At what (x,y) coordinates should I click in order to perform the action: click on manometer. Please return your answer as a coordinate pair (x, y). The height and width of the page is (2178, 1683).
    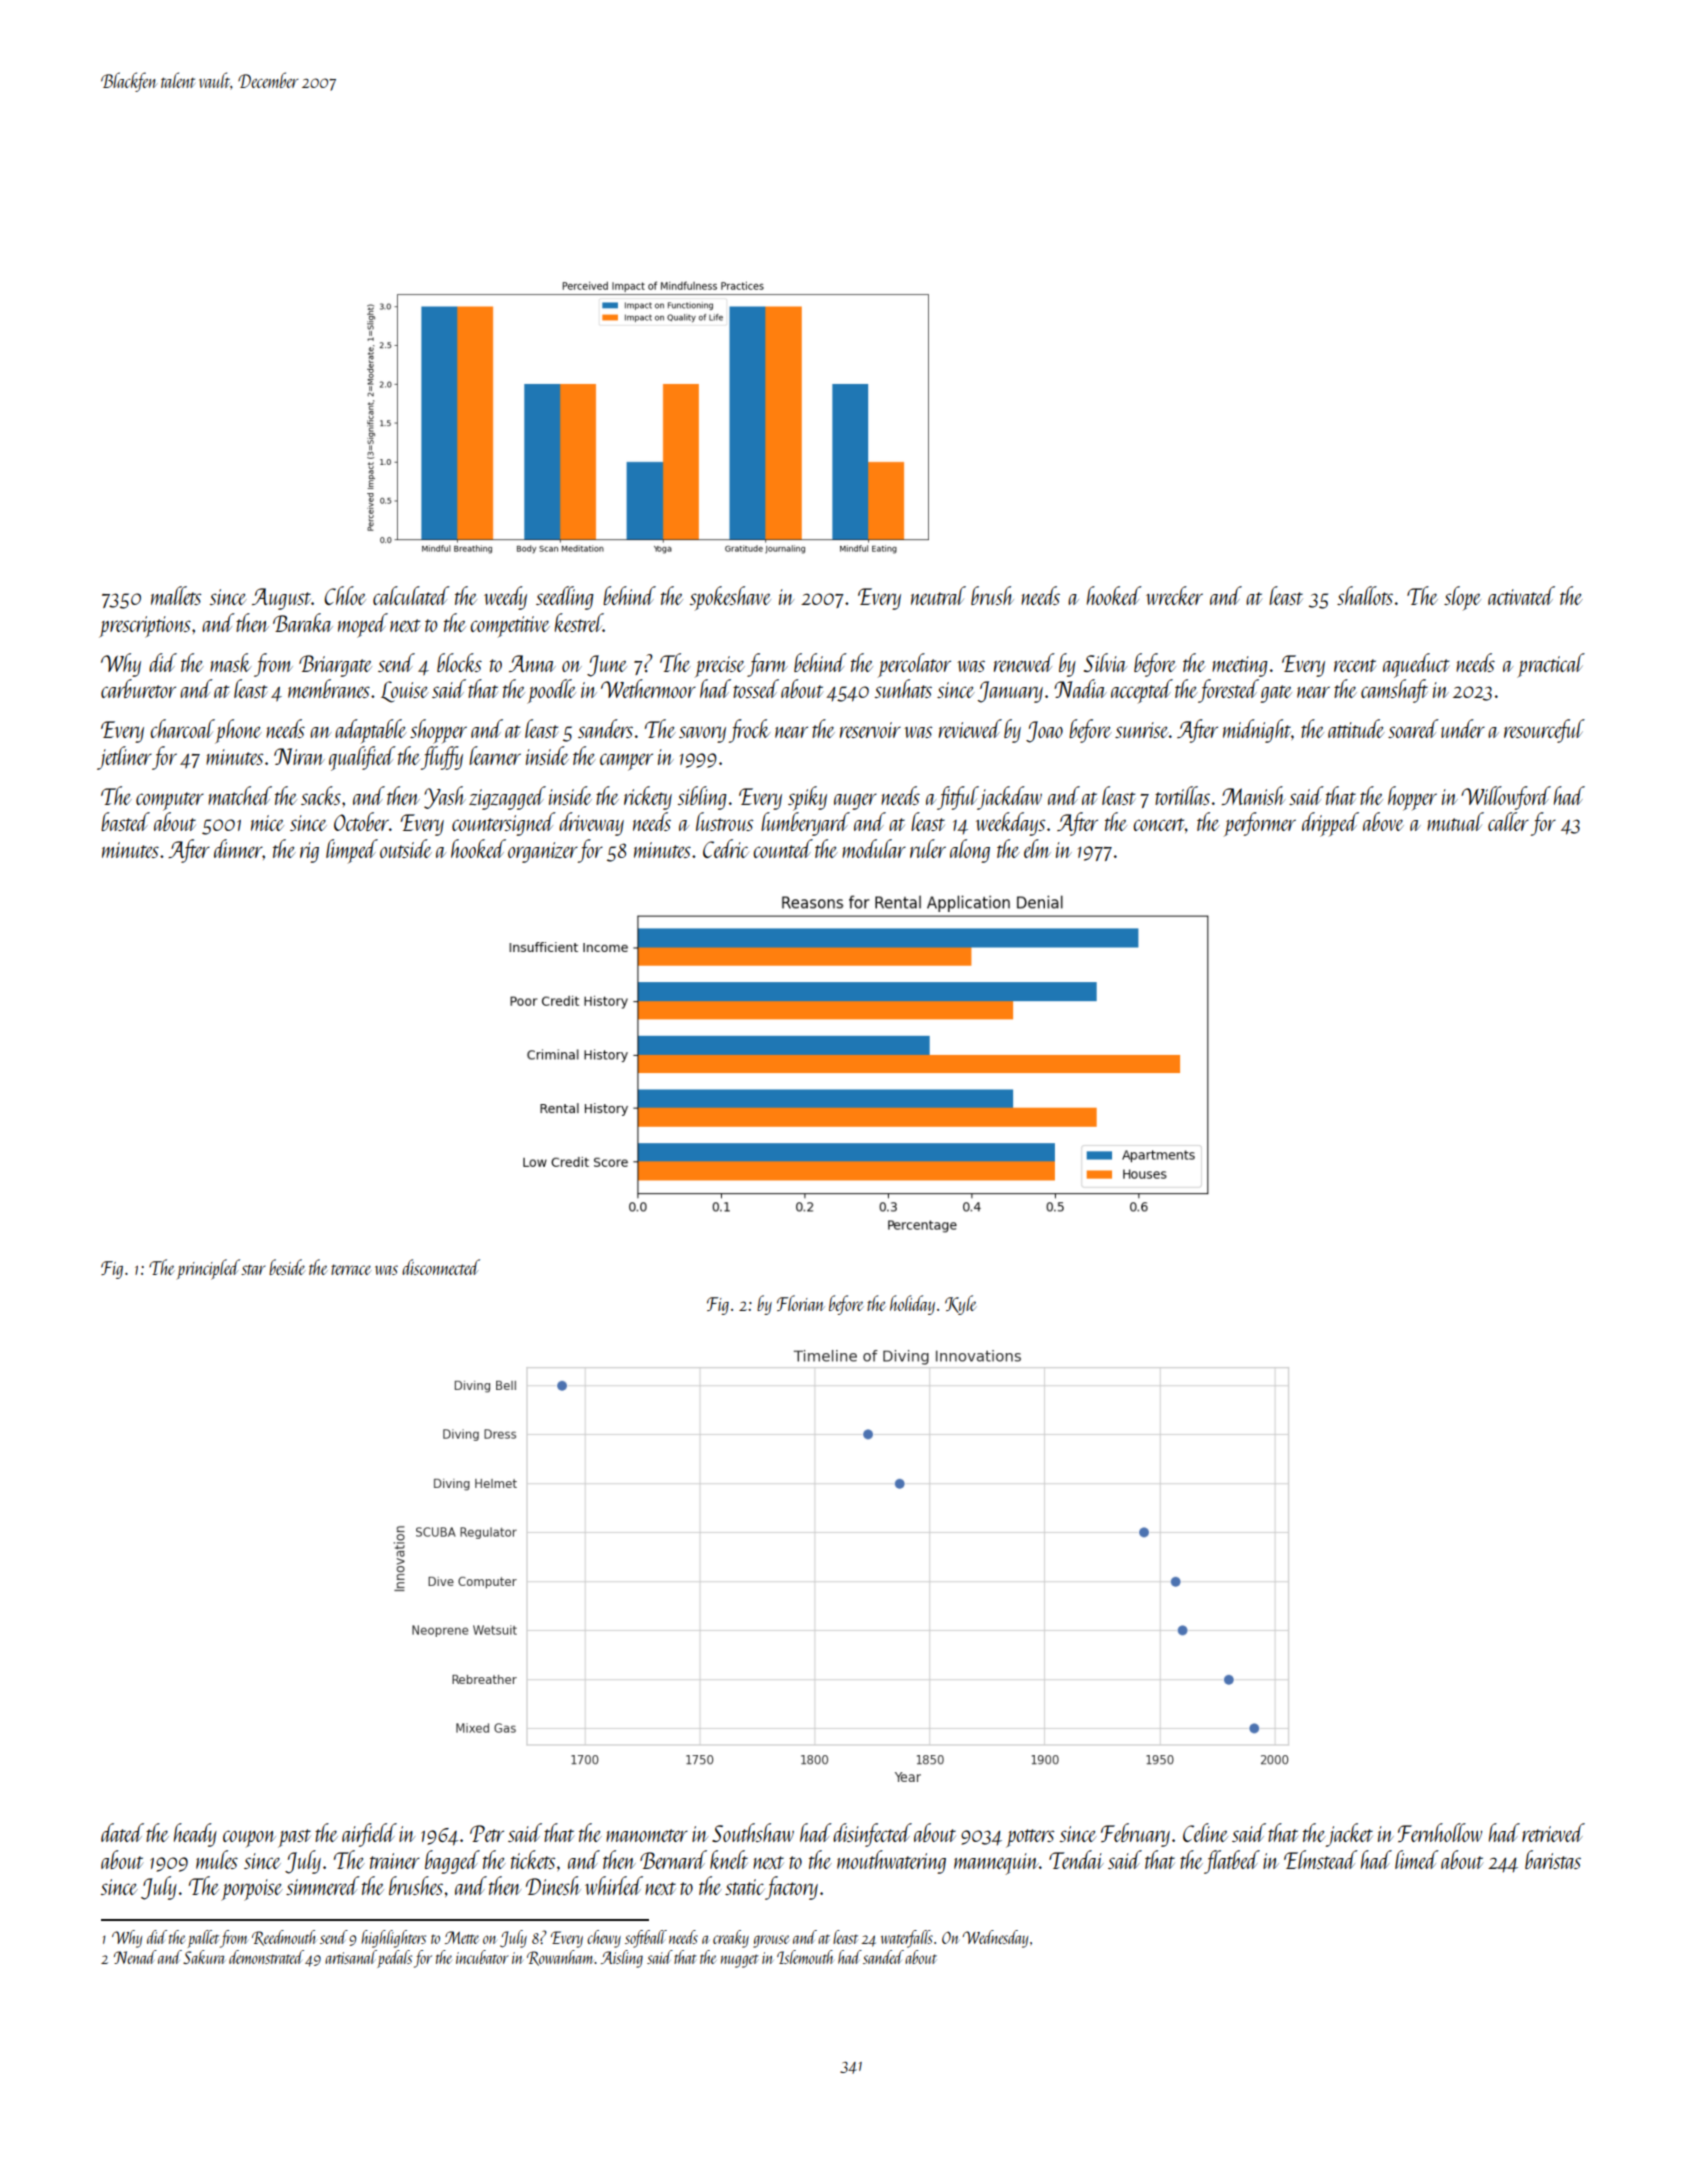
    Looking at the image, I should click on (647, 1835).
